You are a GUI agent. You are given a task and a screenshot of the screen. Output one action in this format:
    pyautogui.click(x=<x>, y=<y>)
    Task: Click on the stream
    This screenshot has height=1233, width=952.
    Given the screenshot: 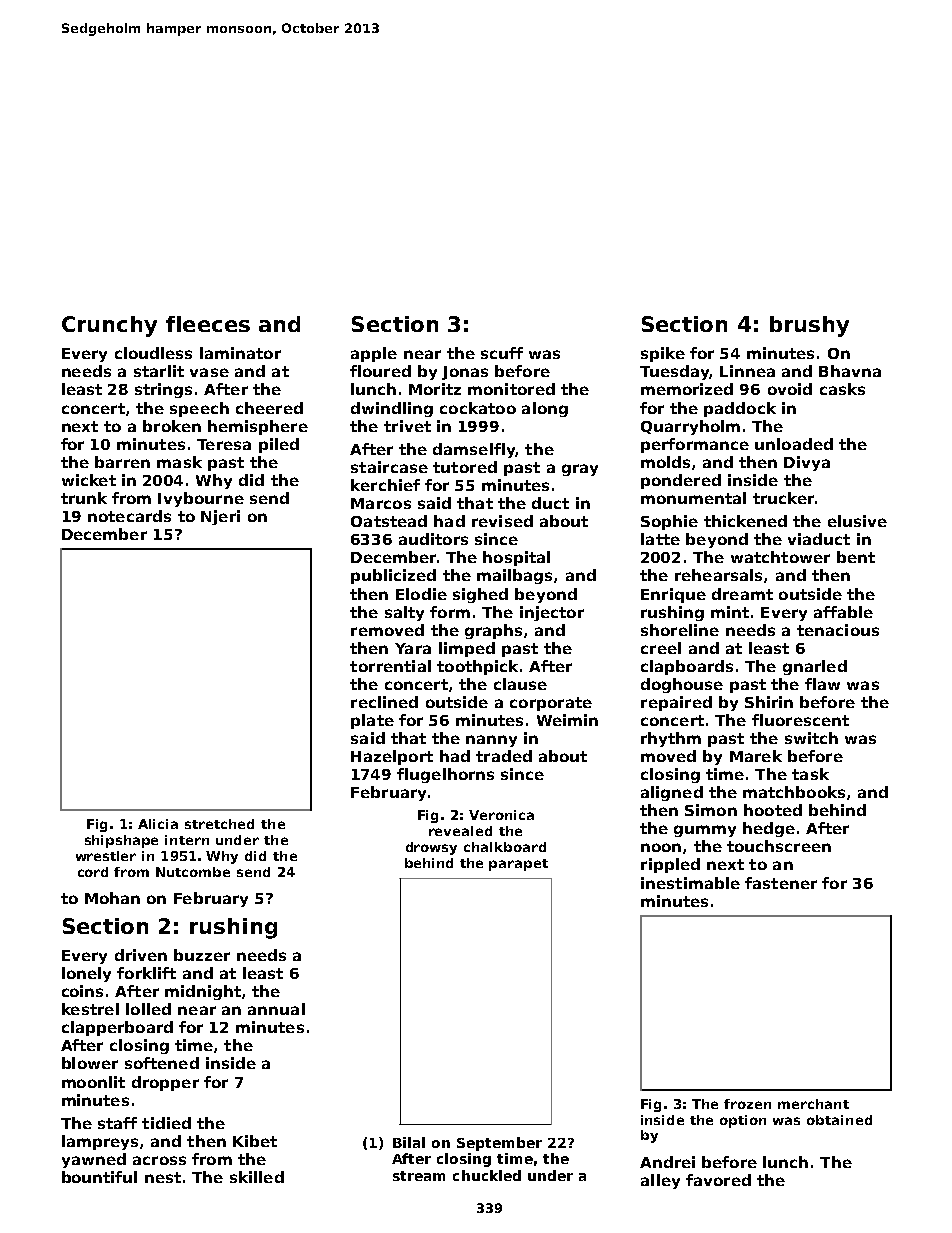 What is the action you would take?
    pyautogui.click(x=419, y=1176)
